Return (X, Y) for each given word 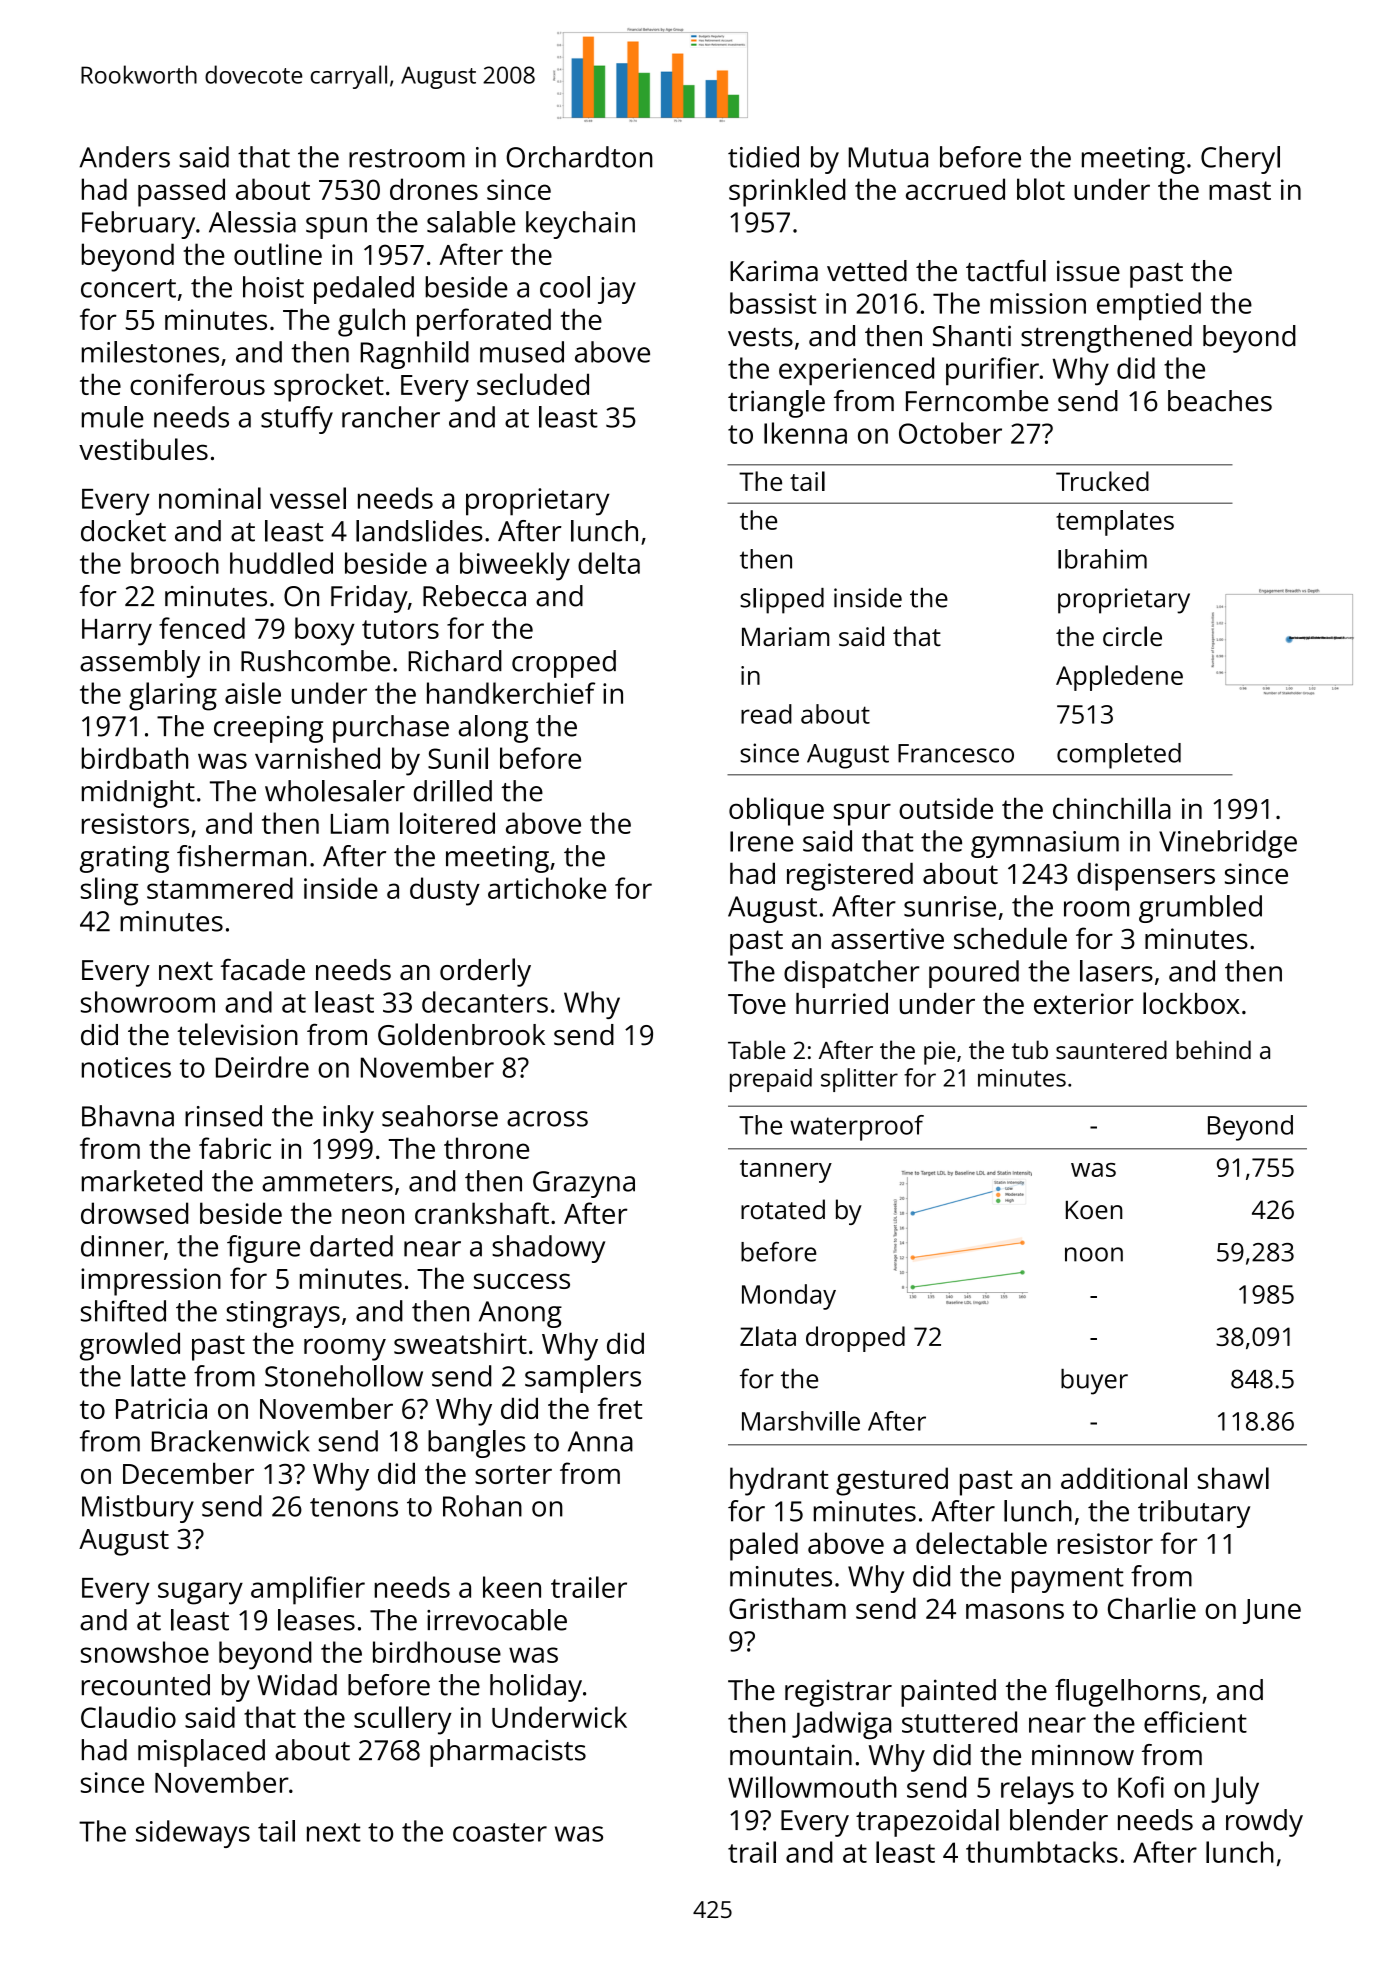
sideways (193, 1834)
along (493, 729)
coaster (500, 1832)
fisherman (241, 856)
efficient (1195, 1722)
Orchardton (579, 157)
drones (434, 189)
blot (1041, 189)
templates (1115, 523)
